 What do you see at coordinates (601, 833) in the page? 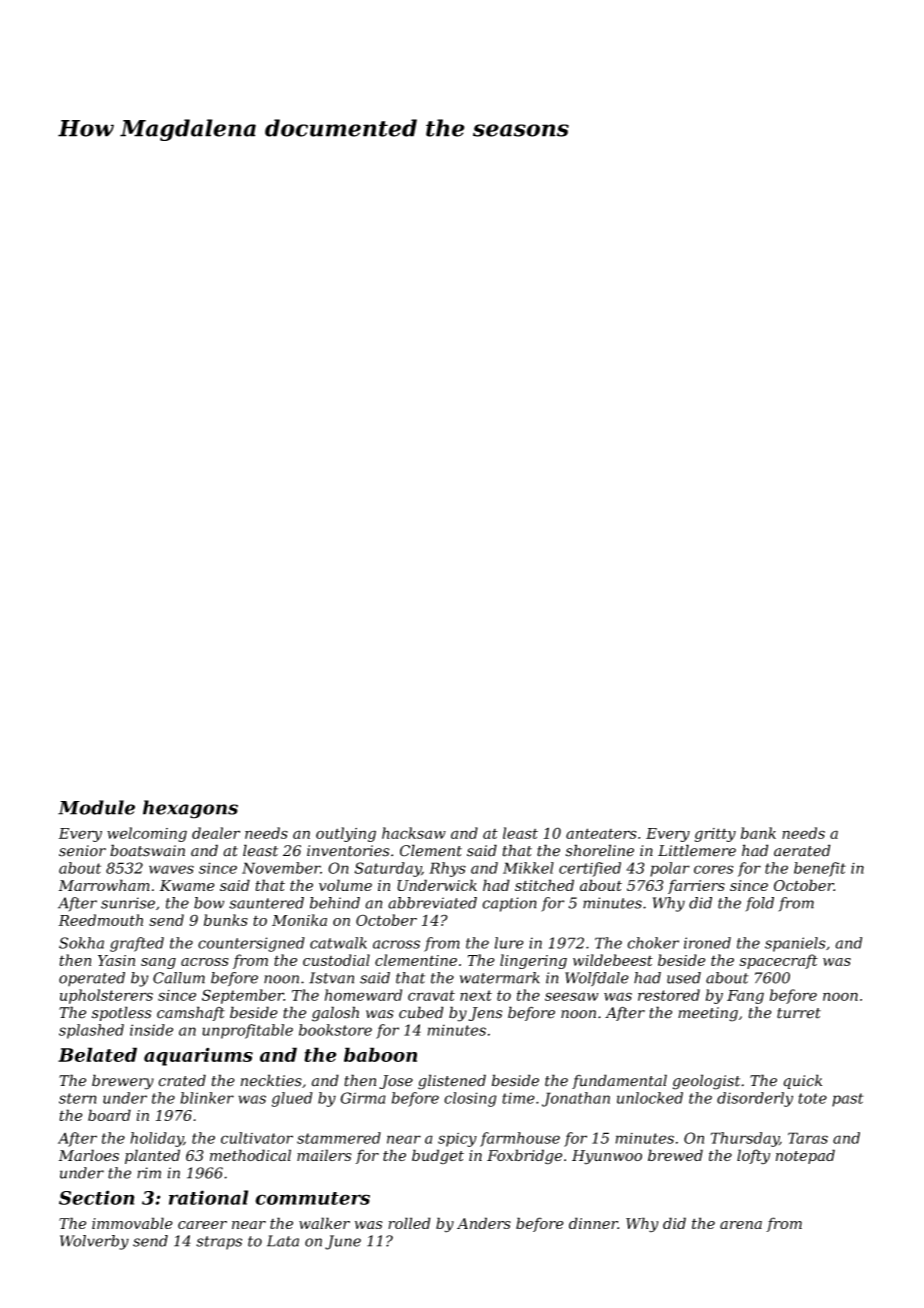
I see `anteaters` at bounding box center [601, 833].
